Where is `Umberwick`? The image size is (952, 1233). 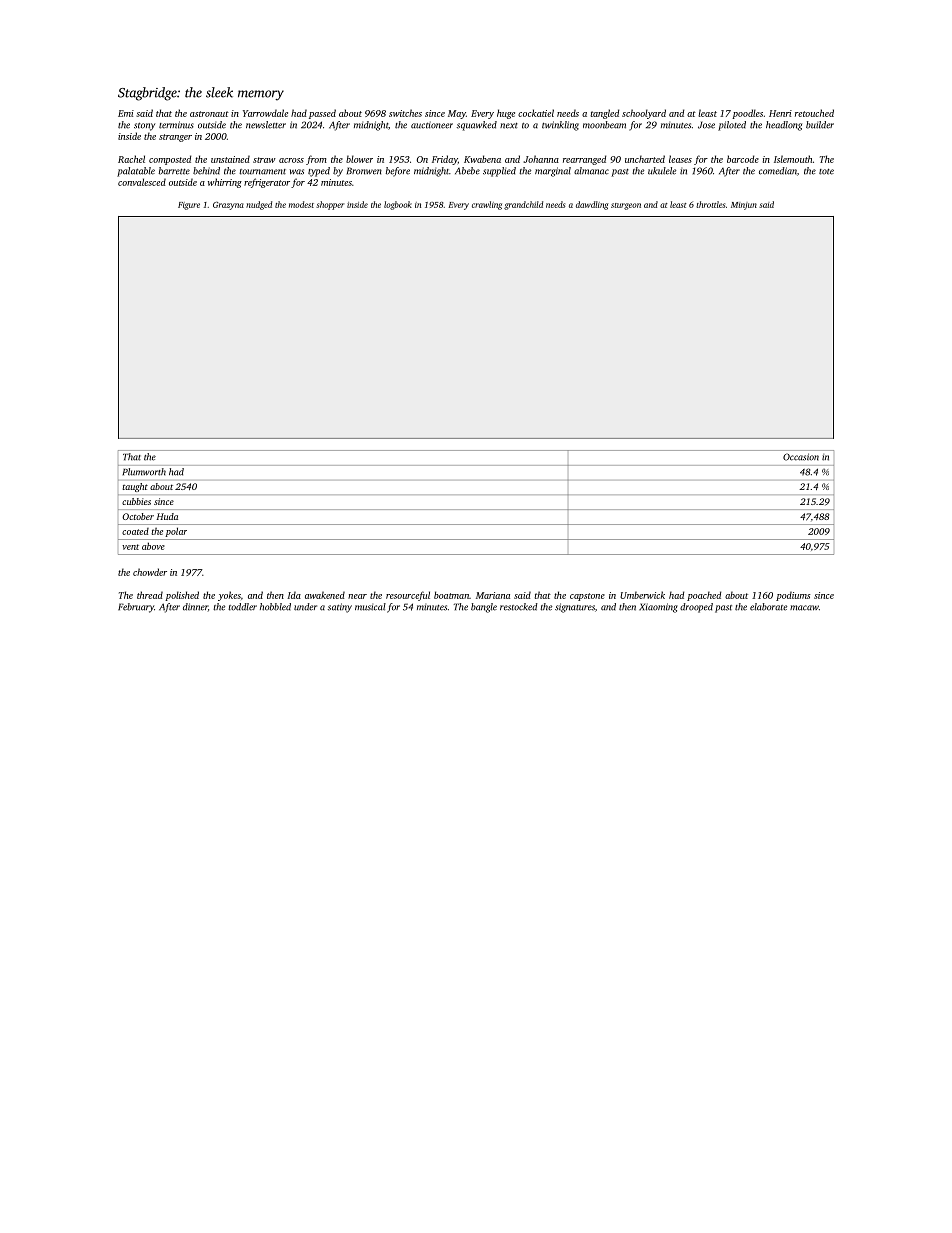
Umberwick is located at coordinates (642, 595).
